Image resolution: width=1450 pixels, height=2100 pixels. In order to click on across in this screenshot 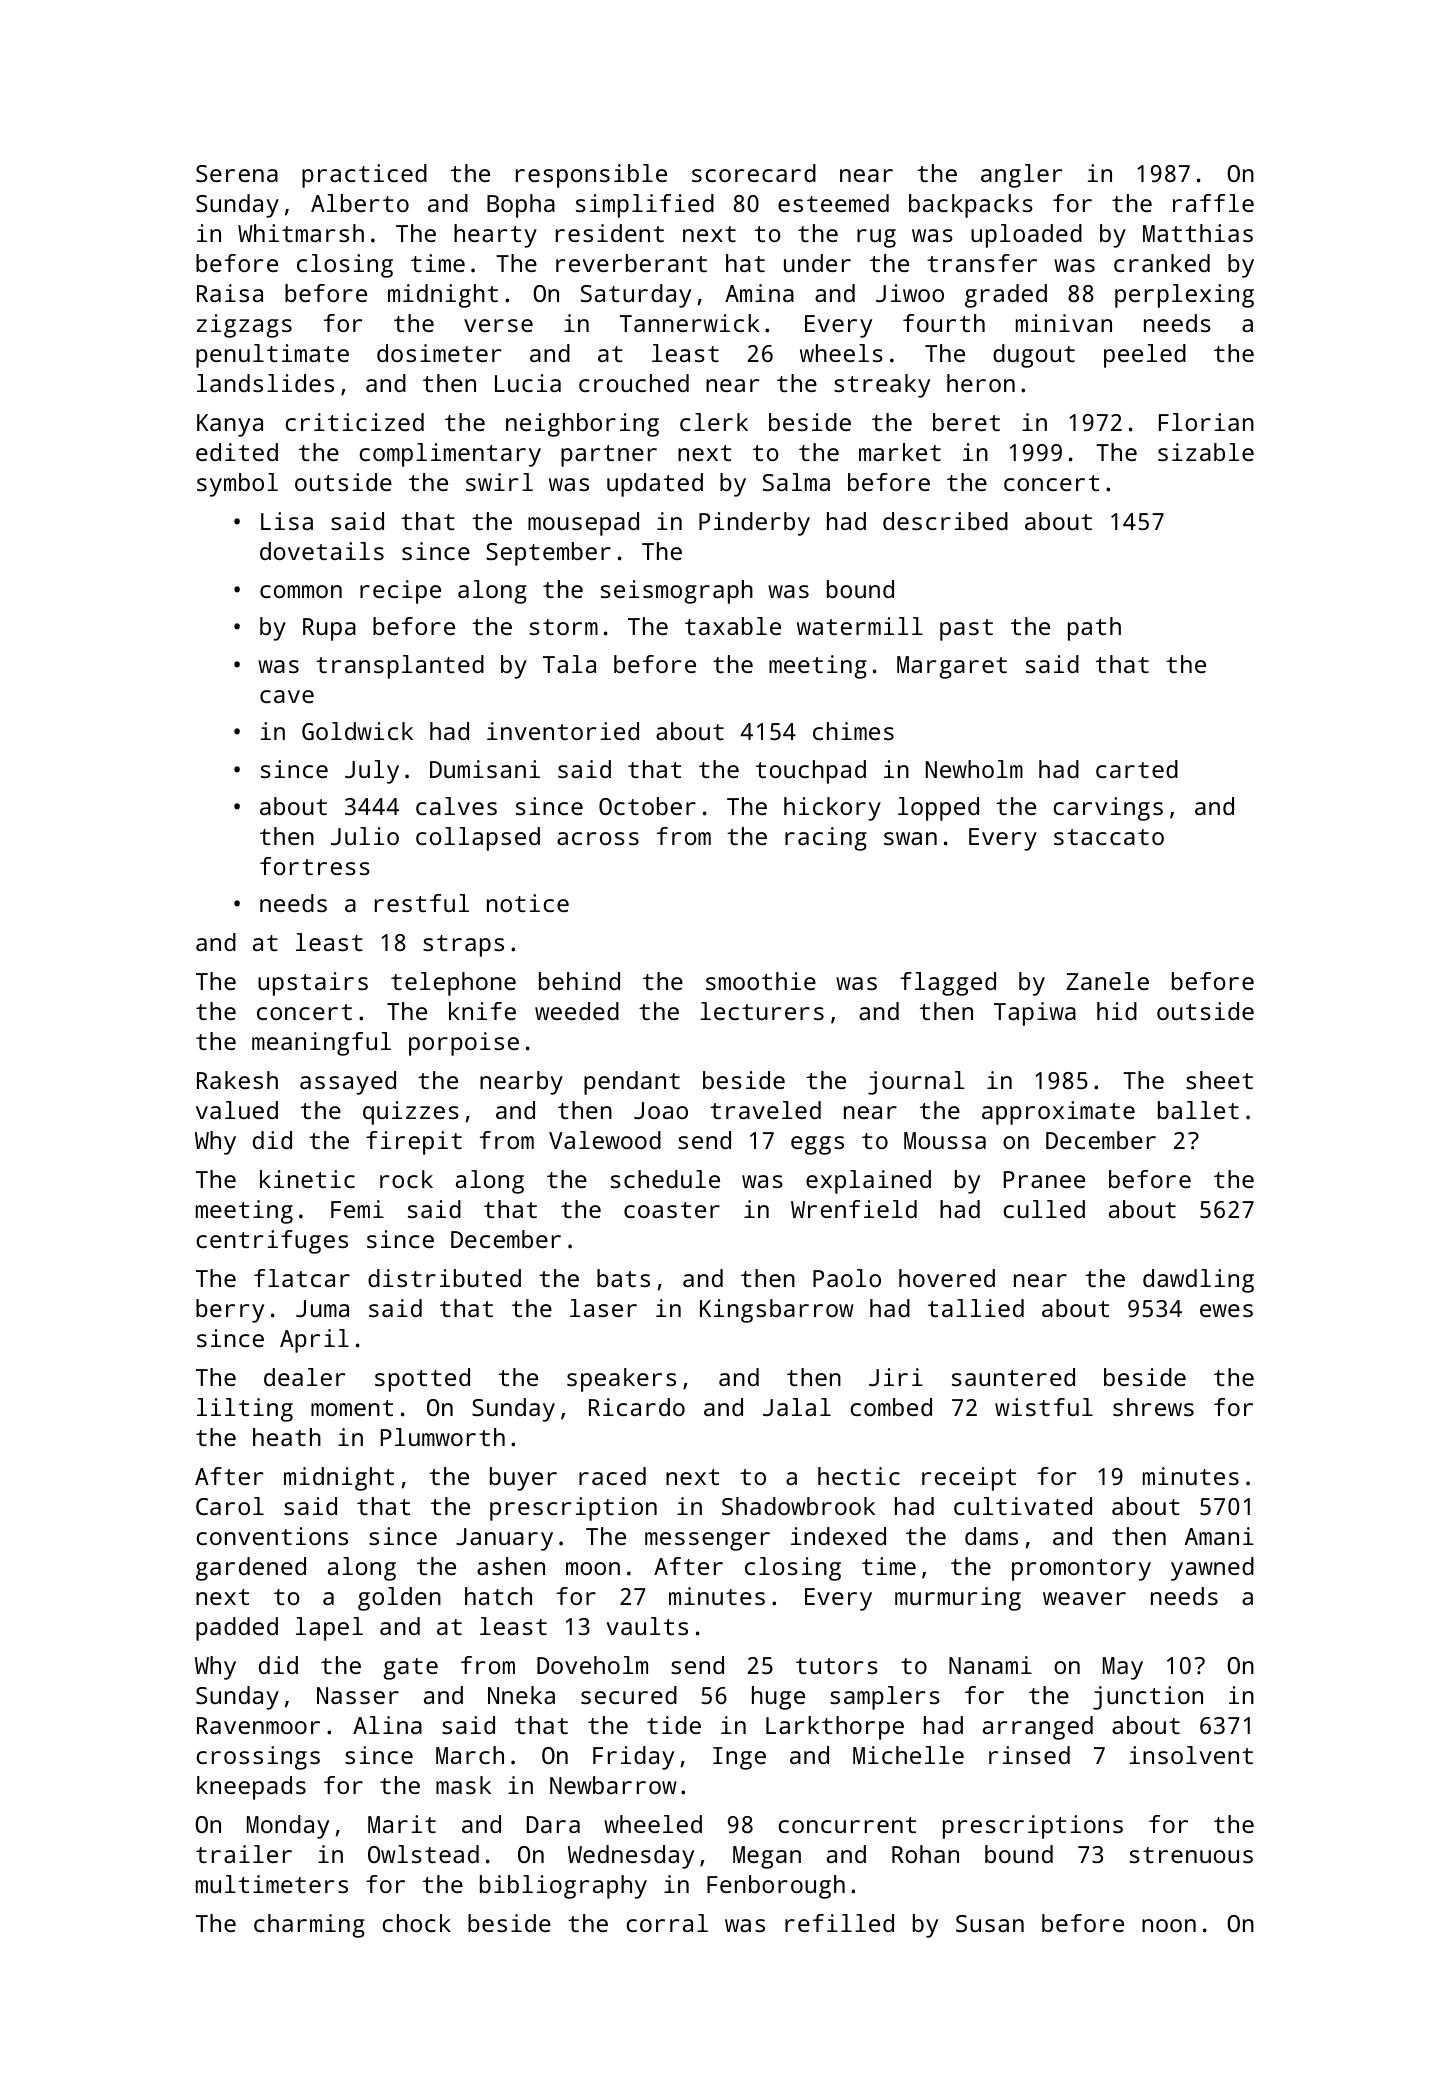, I will do `click(598, 838)`.
